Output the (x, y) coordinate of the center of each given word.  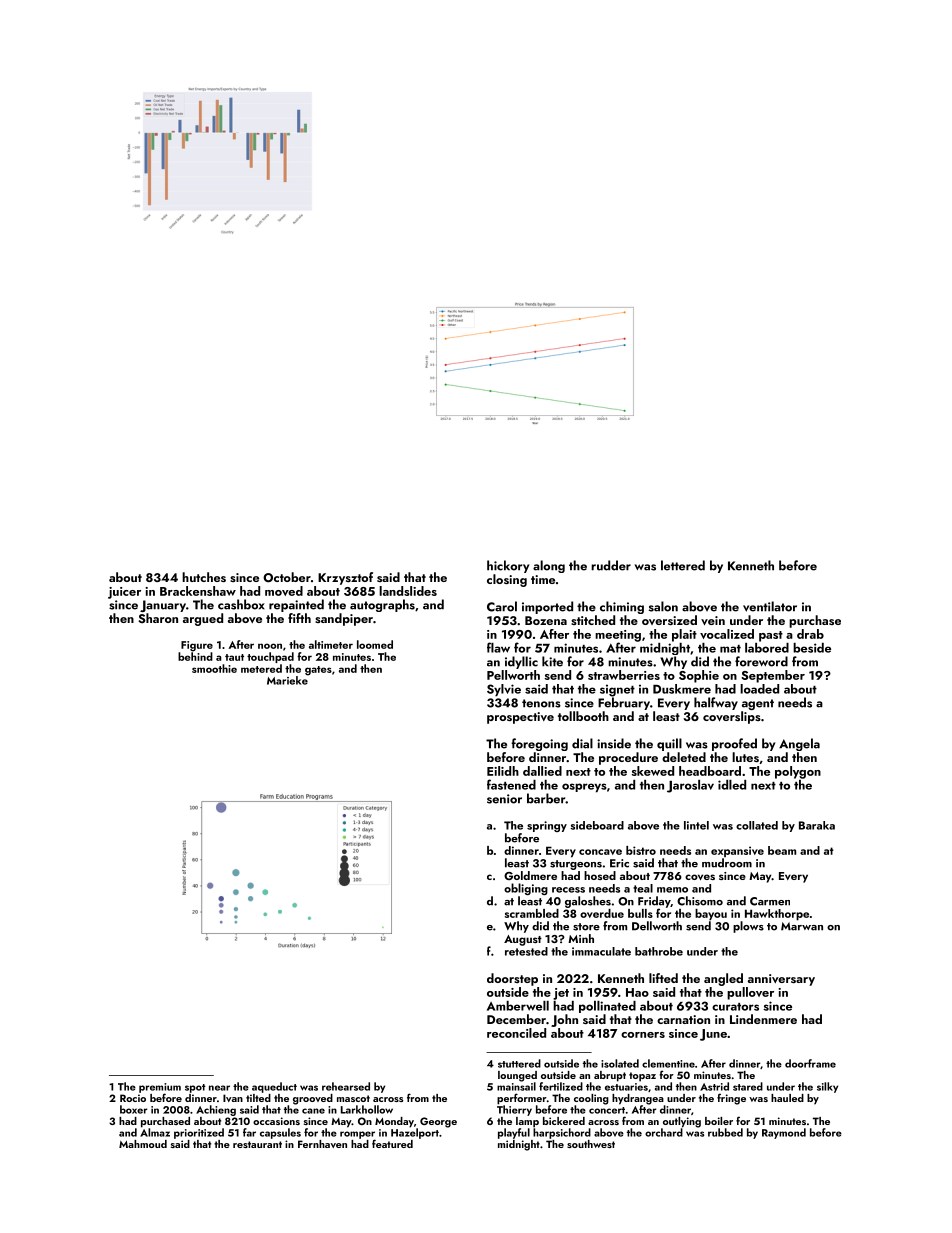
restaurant (257, 1144)
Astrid (714, 1086)
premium (160, 1088)
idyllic (521, 662)
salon (663, 606)
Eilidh (503, 771)
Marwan (802, 926)
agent (758, 704)
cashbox (241, 604)
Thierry (514, 1110)
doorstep (512, 979)
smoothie (214, 668)
